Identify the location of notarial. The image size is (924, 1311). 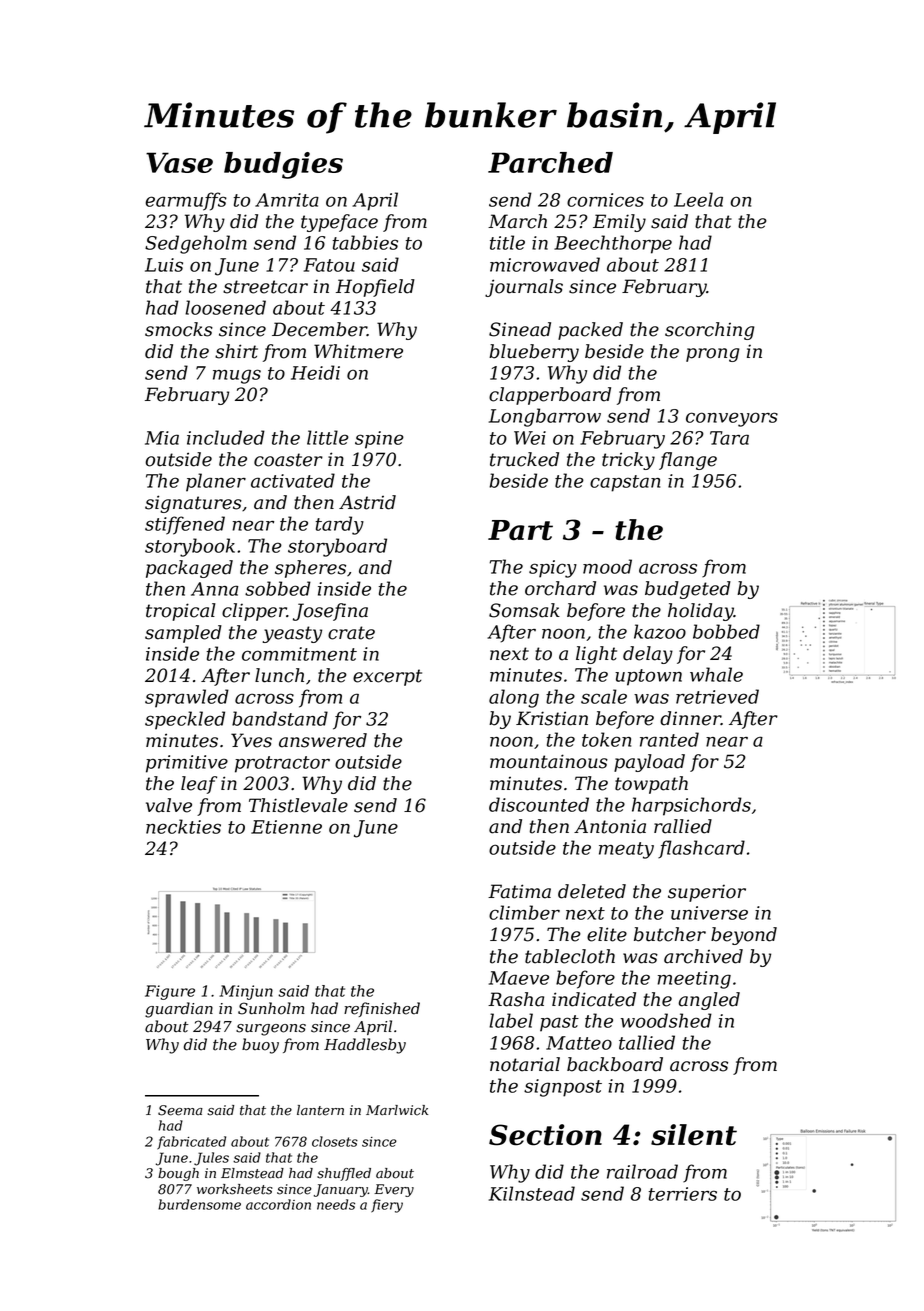
(525, 1064).
